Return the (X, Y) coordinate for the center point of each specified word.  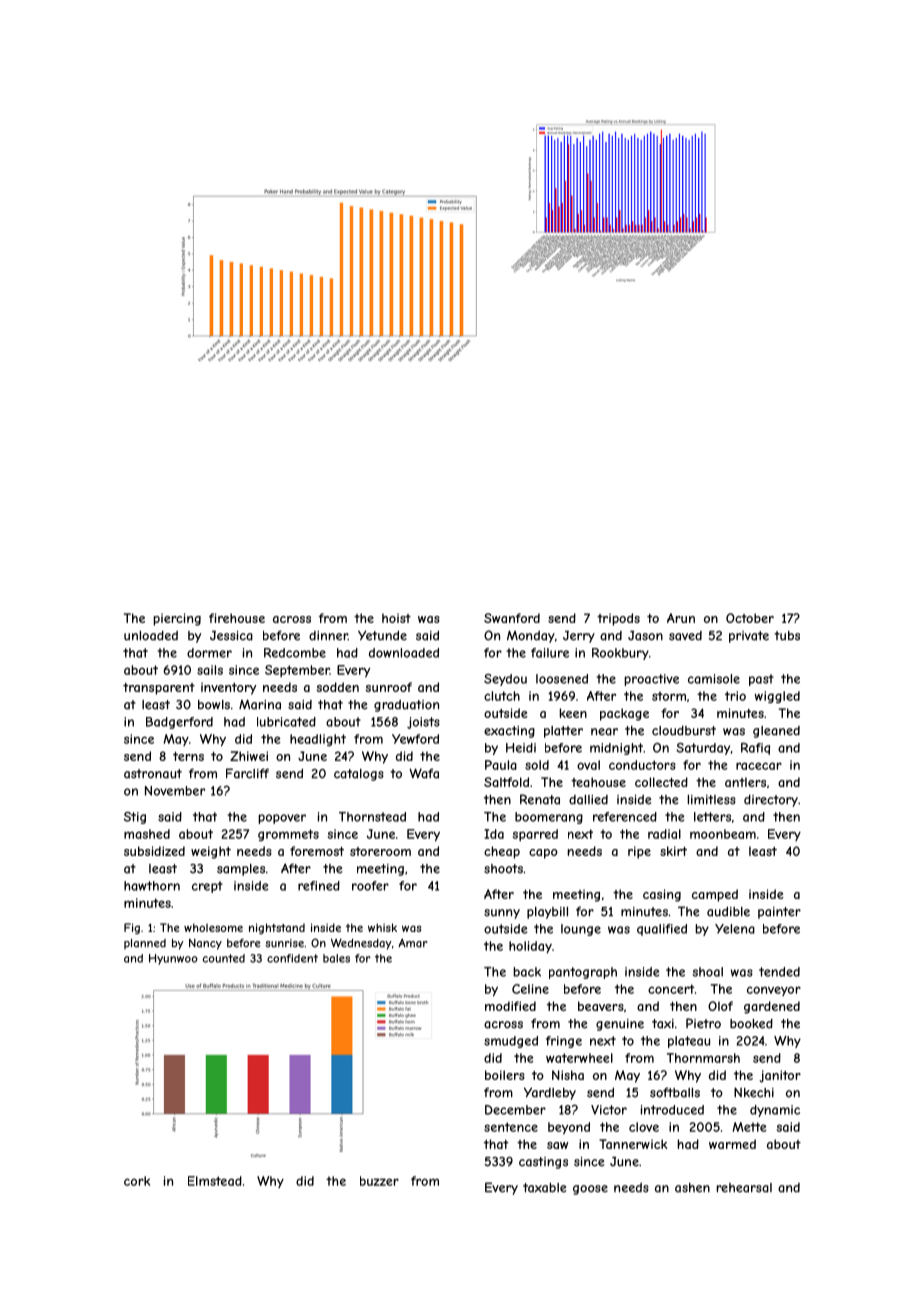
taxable (544, 1188)
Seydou (505, 680)
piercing (177, 619)
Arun (681, 618)
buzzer (379, 1181)
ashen (692, 1188)
